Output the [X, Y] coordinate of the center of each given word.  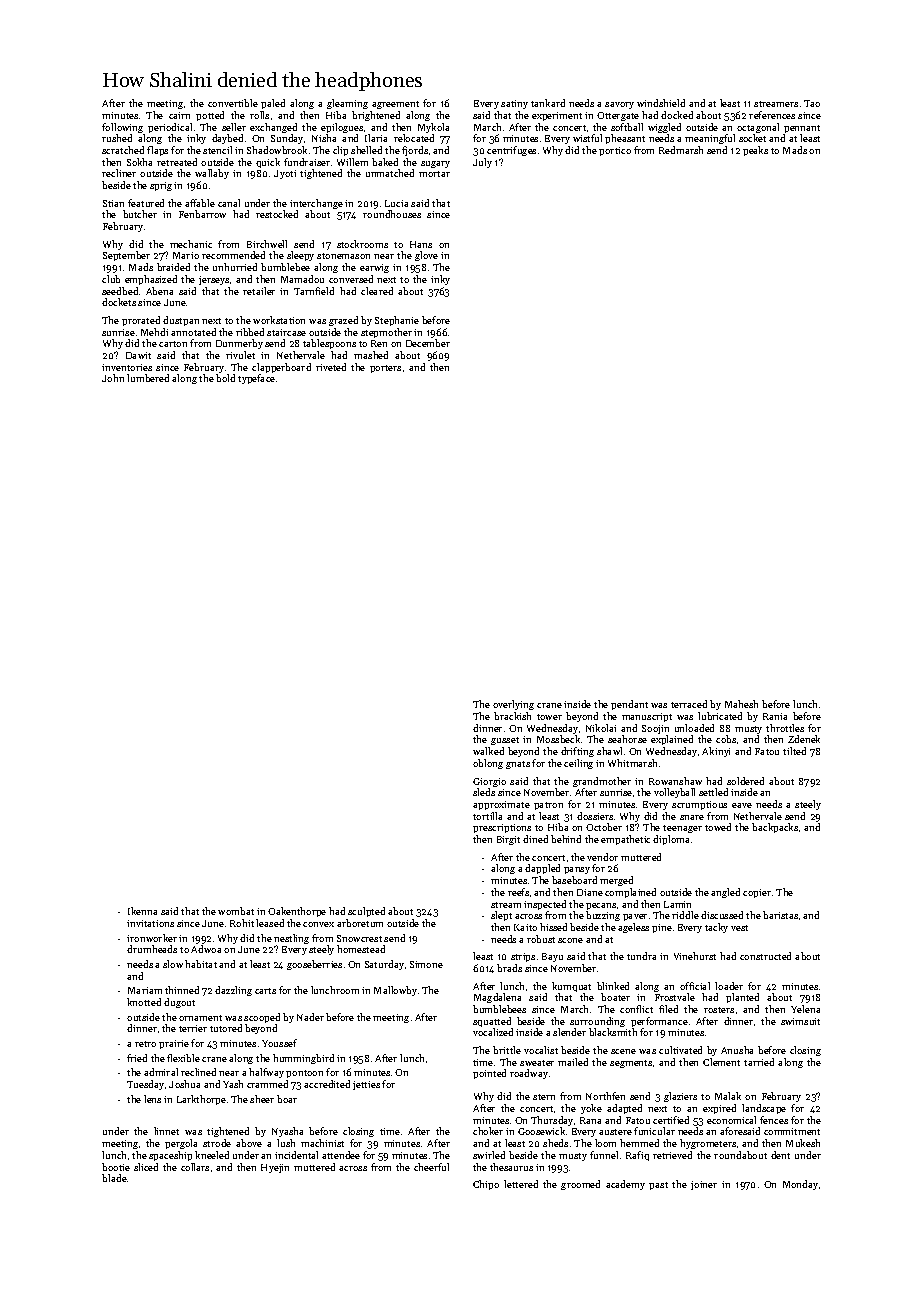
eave [742, 805]
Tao [812, 103]
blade [114, 1178]
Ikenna [142, 911]
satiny [514, 104]
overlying [513, 705]
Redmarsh [681, 150]
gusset [505, 741]
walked [488, 751]
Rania [775, 716]
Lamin [677, 904]
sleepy [300, 256]
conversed [351, 279]
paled [273, 104]
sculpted [366, 912]
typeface [256, 379]
